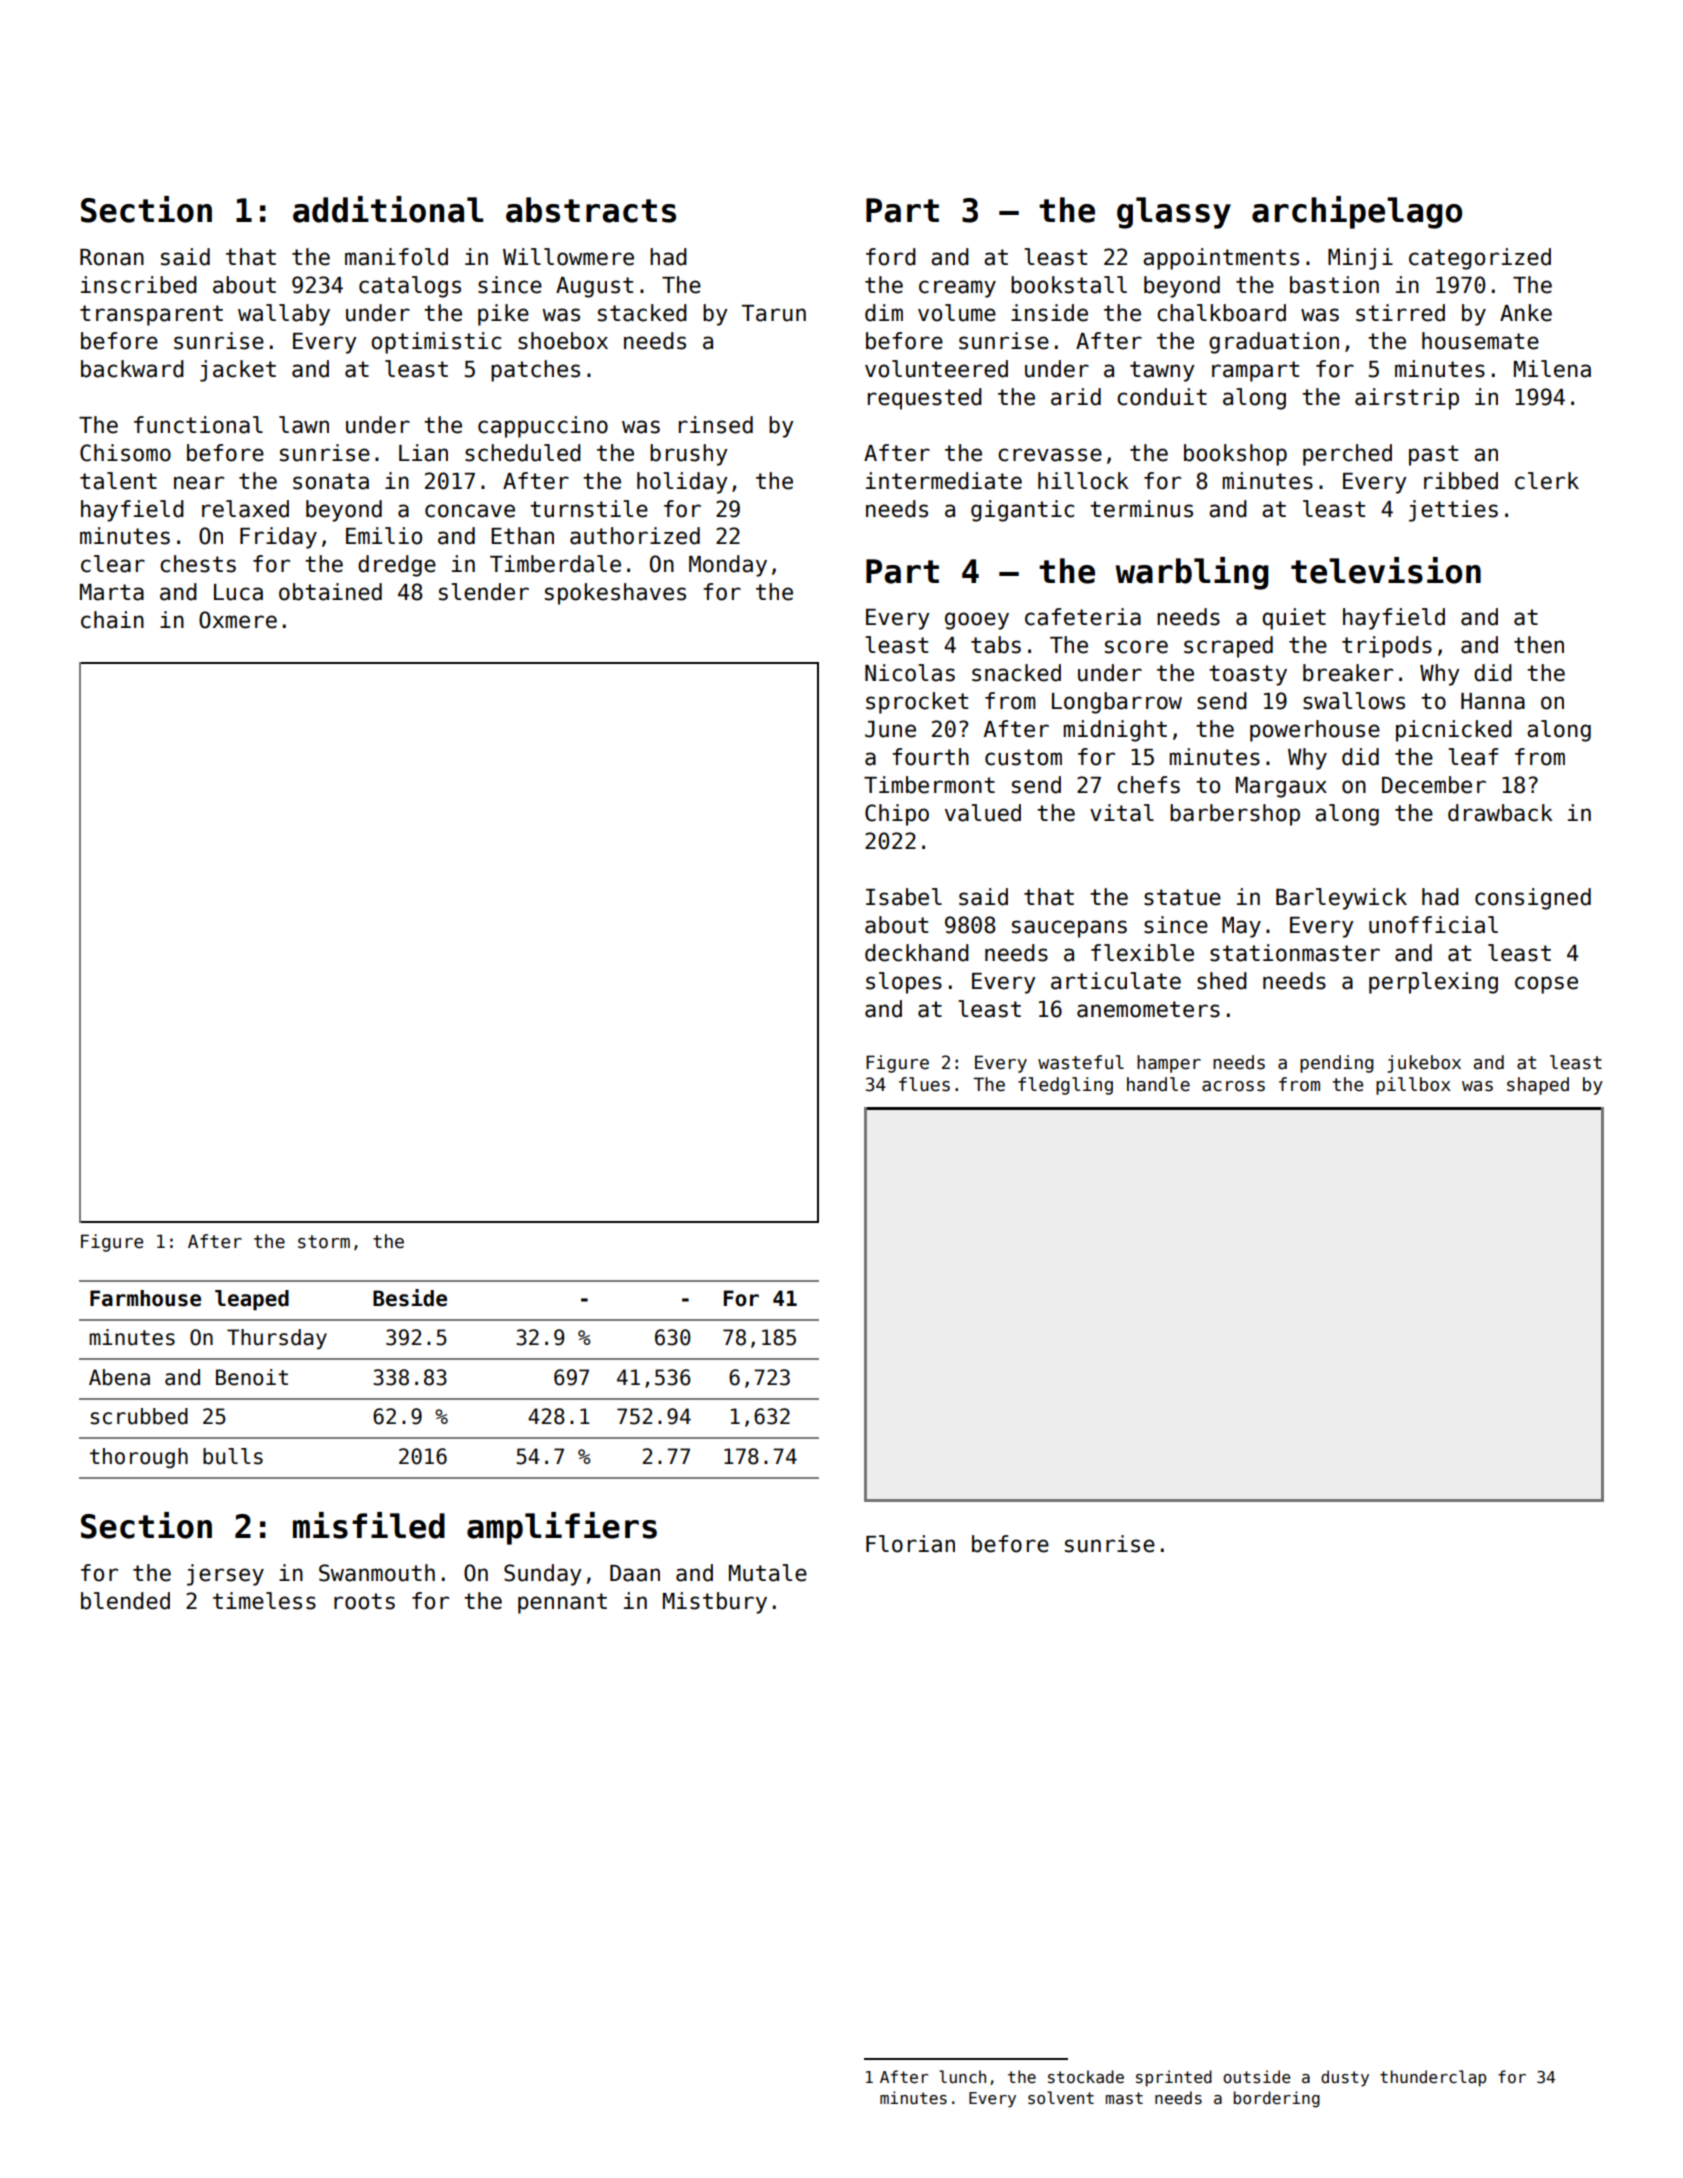 The width and height of the screenshot is (1683, 2178). Describe the element at coordinates (924, 1084) in the screenshot. I see `flues` at that location.
